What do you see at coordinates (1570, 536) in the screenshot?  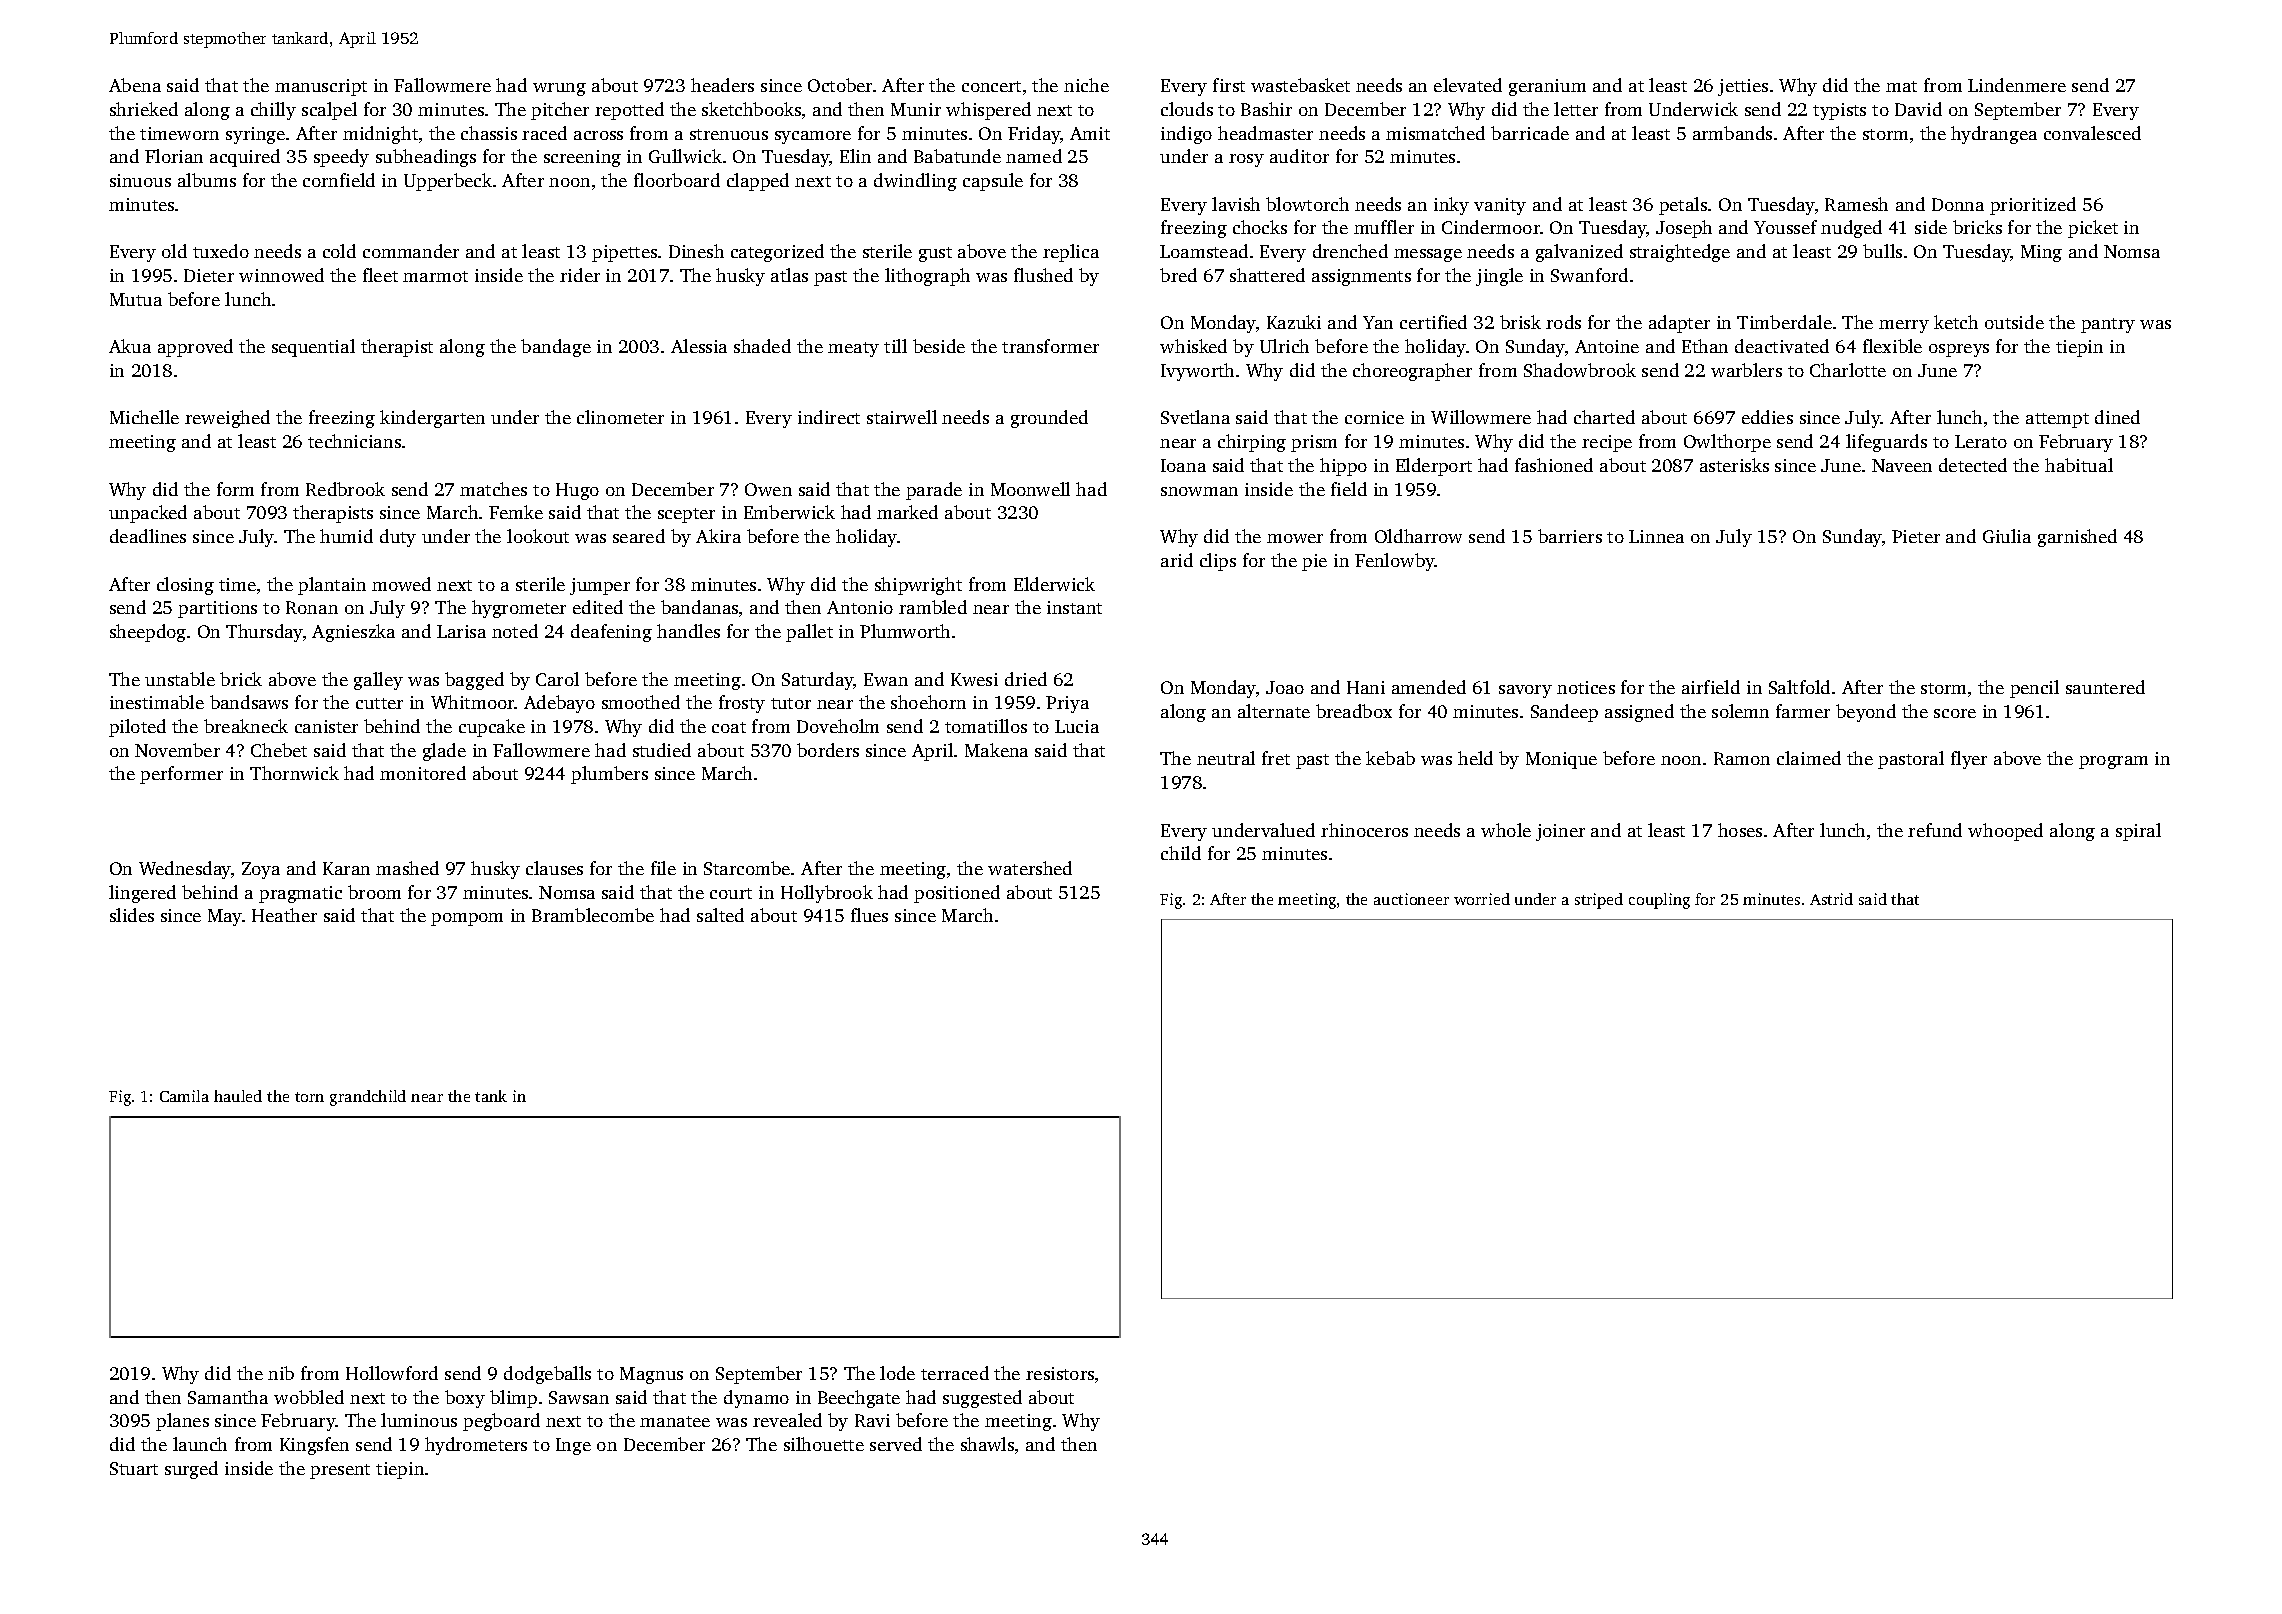 I see `barriers` at bounding box center [1570, 536].
